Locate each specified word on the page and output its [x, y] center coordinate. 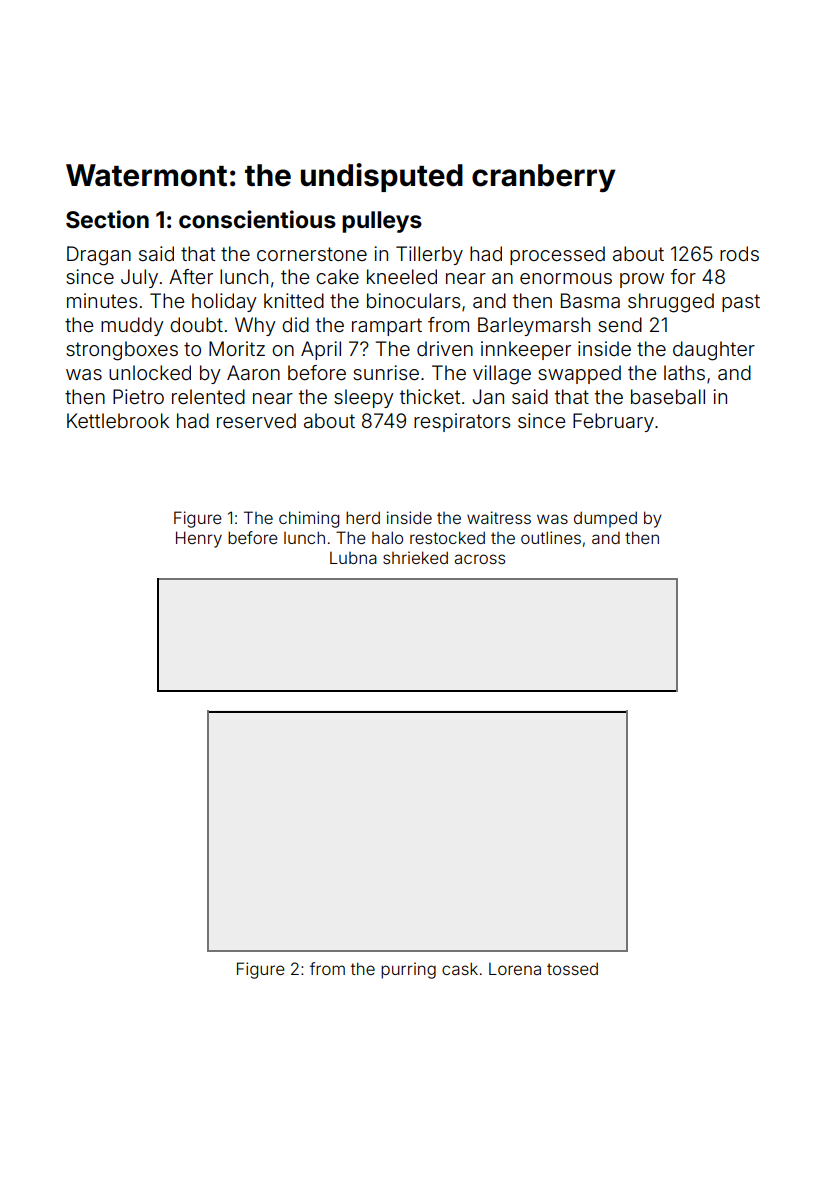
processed [557, 255]
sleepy [364, 398]
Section [107, 219]
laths [684, 372]
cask [460, 968]
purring [408, 970]
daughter [714, 351]
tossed [572, 968]
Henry [199, 539]
